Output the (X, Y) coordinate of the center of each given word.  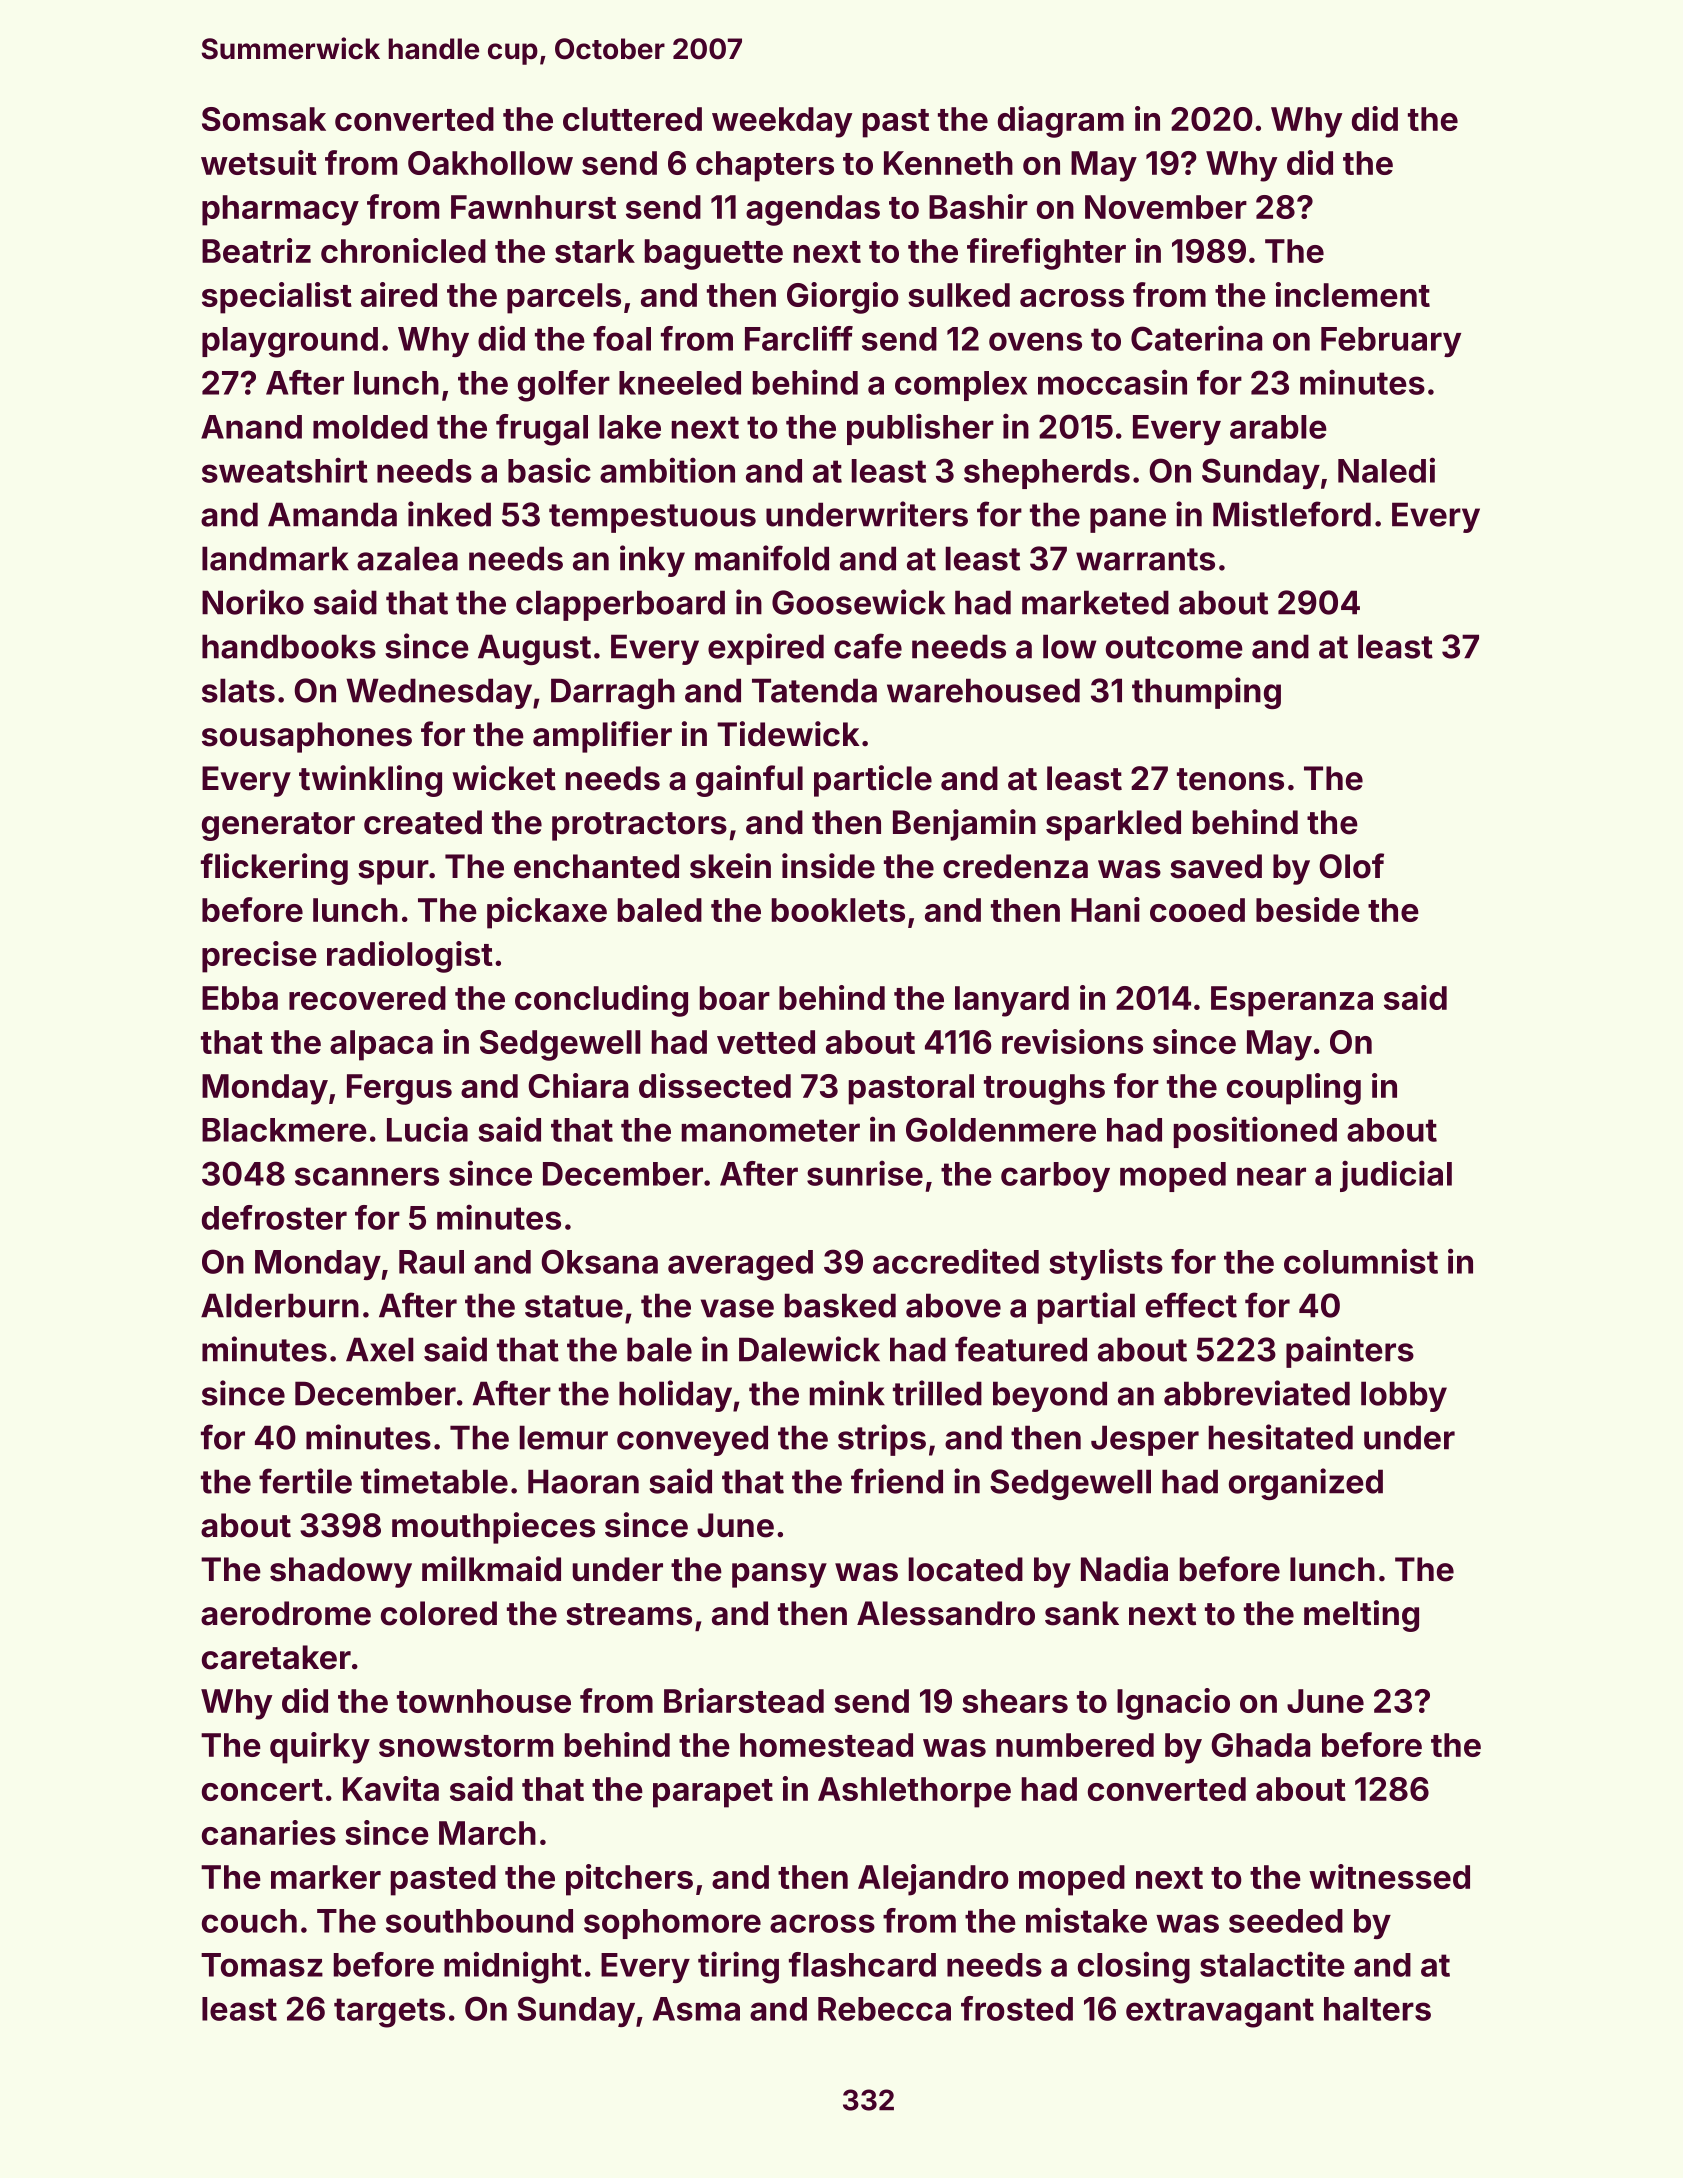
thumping (1206, 693)
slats (238, 690)
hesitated (1281, 1437)
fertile (305, 1481)
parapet (713, 1793)
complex (961, 386)
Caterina (1196, 338)
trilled (937, 1393)
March (487, 1833)
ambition (667, 470)
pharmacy (280, 210)
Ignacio (1173, 1704)
